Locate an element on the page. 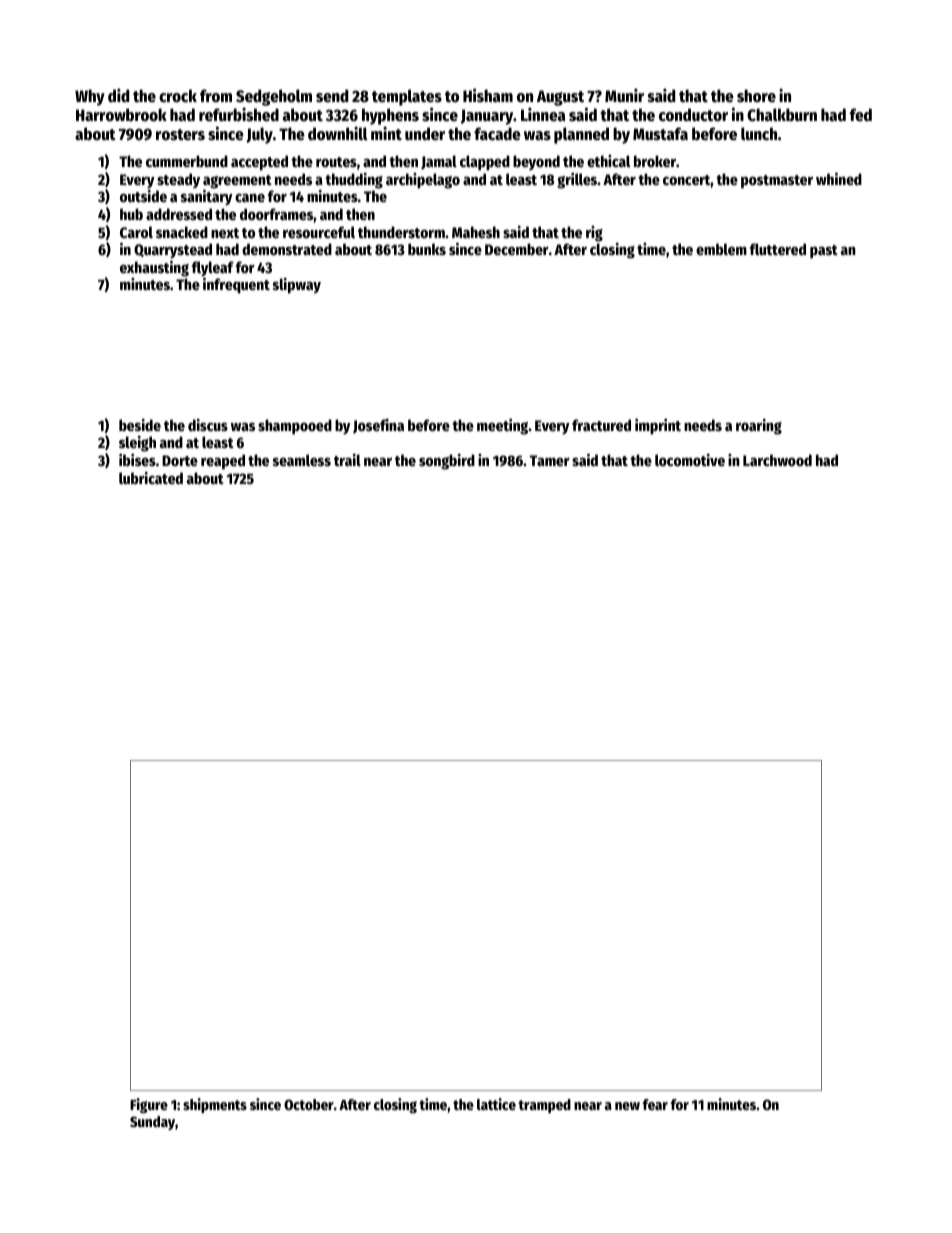  Figure is located at coordinates (149, 1105).
